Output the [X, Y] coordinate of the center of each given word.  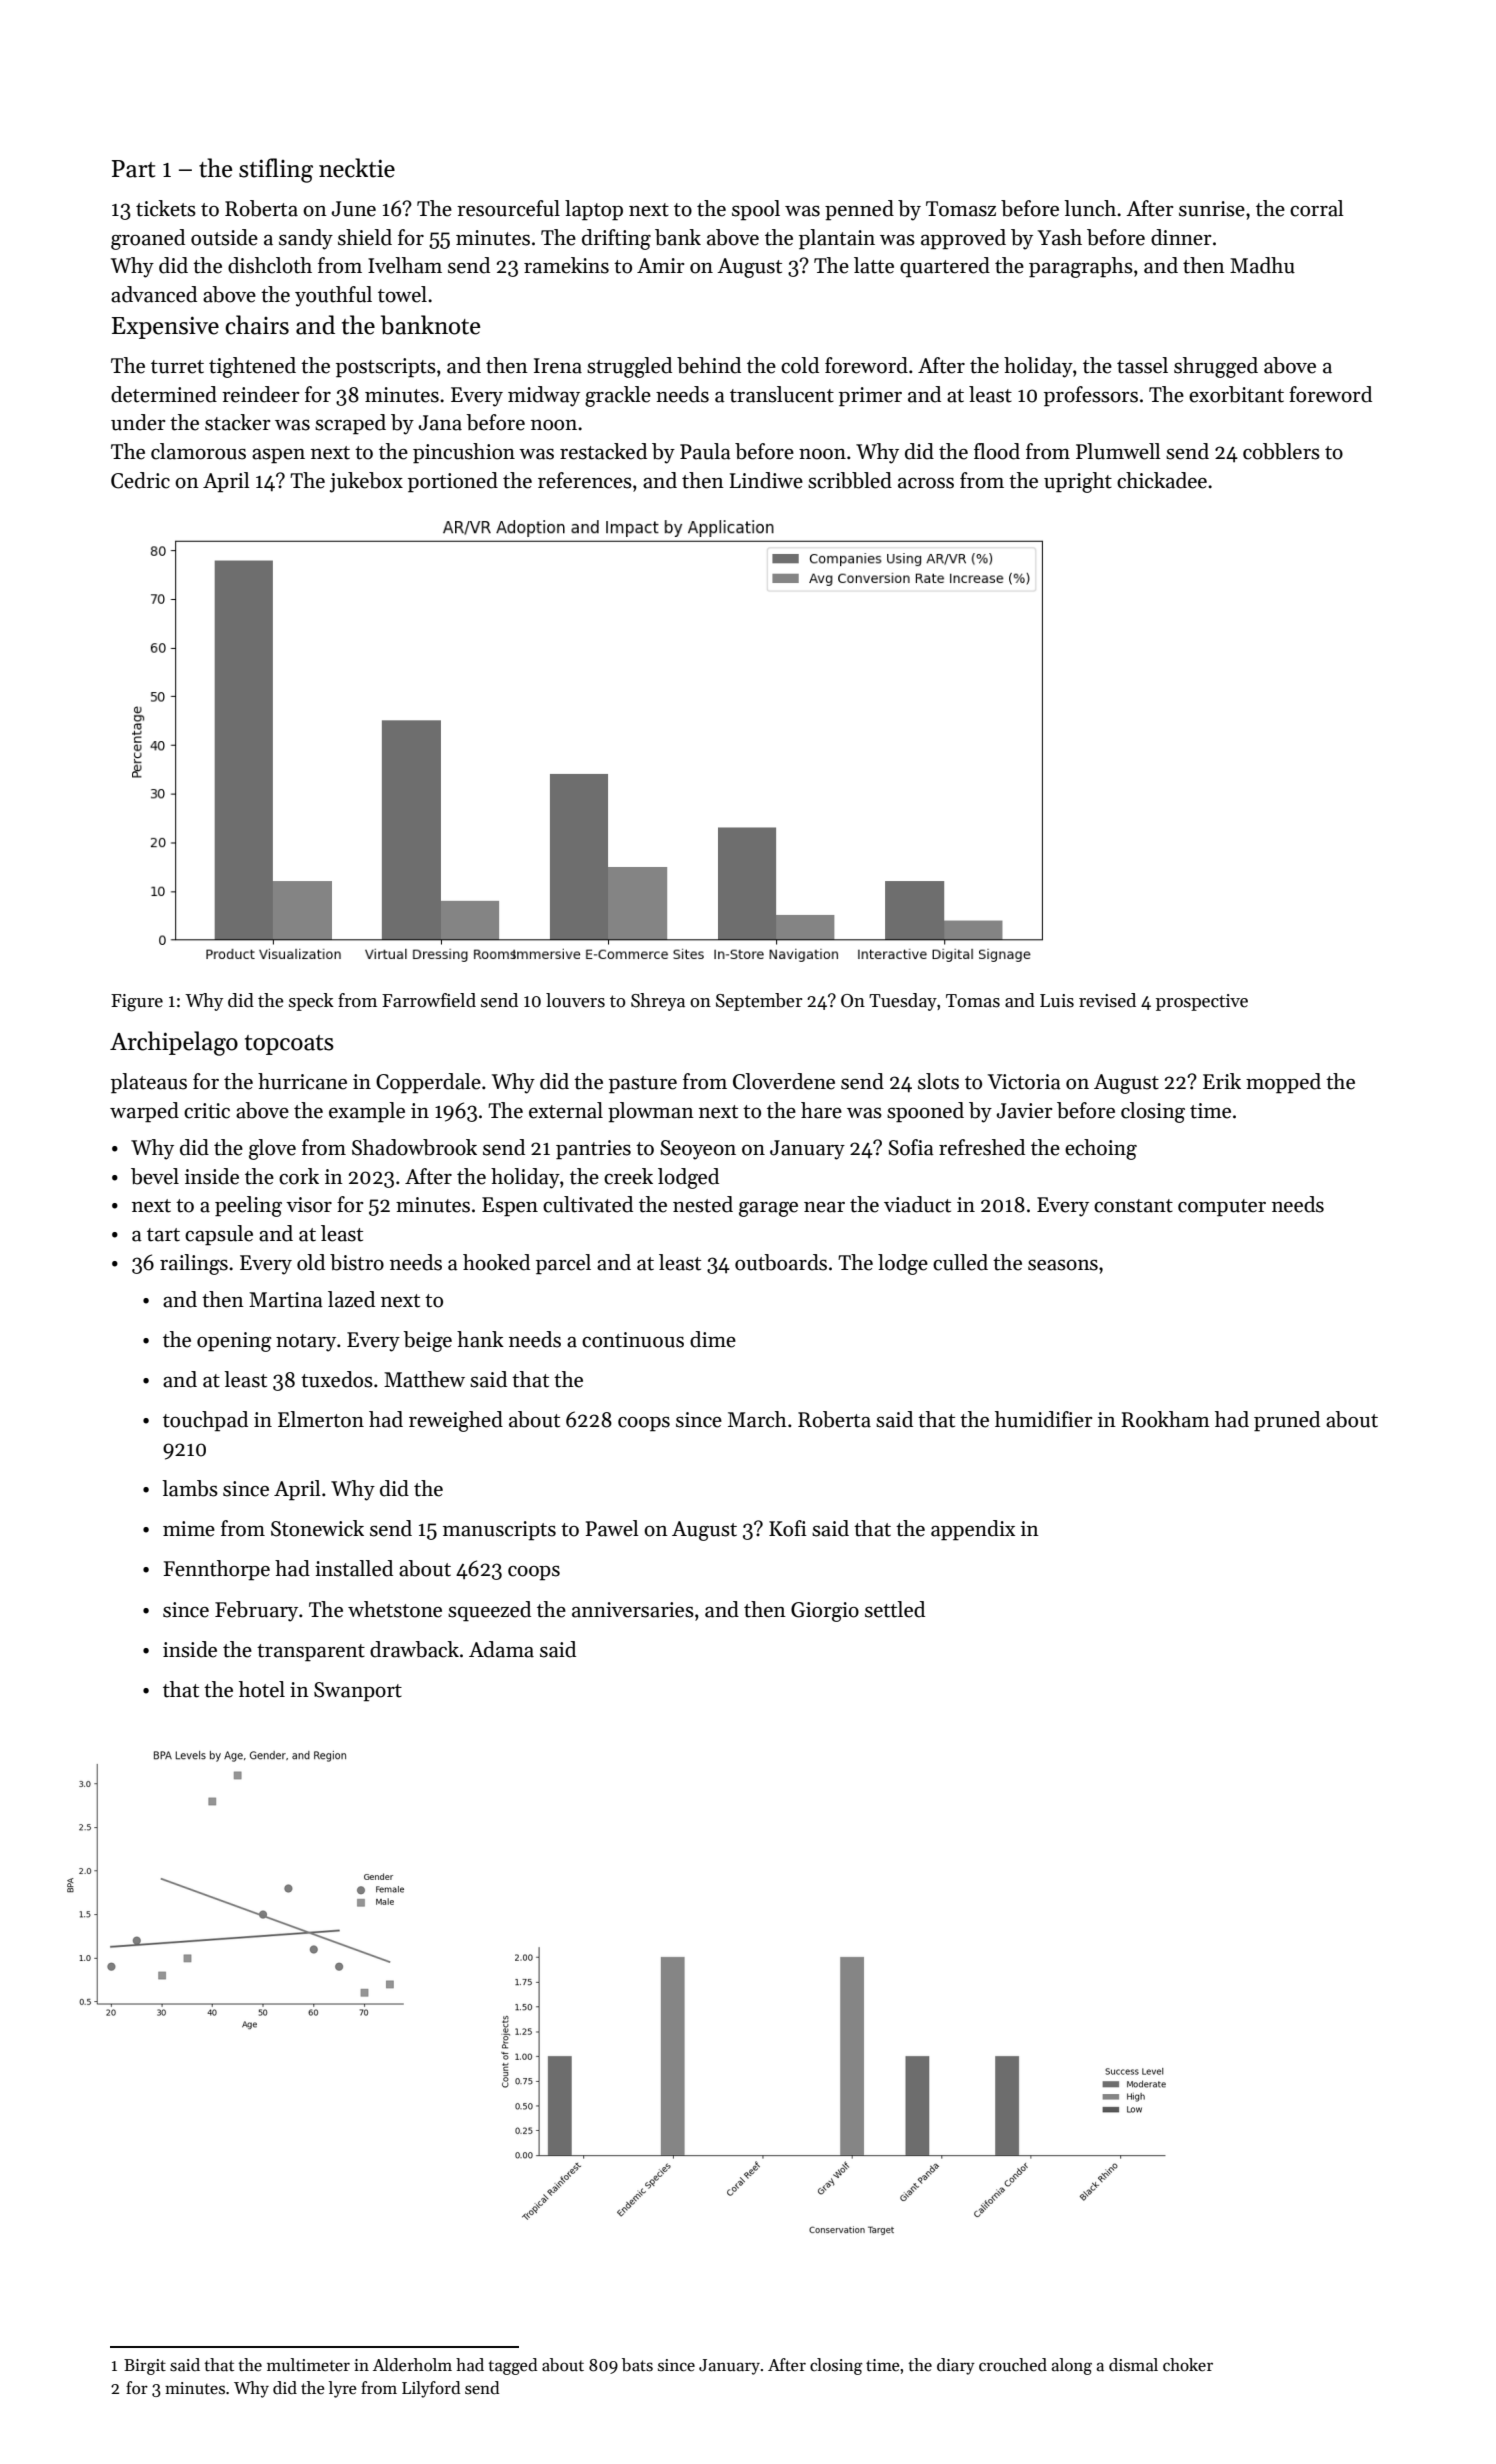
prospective [1202, 1002]
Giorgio [825, 1612]
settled [895, 1609]
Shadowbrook [414, 1147]
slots [938, 1081]
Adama [501, 1649]
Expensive [165, 327]
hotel [262, 1689]
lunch [1090, 208]
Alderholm [412, 2365]
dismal [1133, 2365]
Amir [661, 265]
